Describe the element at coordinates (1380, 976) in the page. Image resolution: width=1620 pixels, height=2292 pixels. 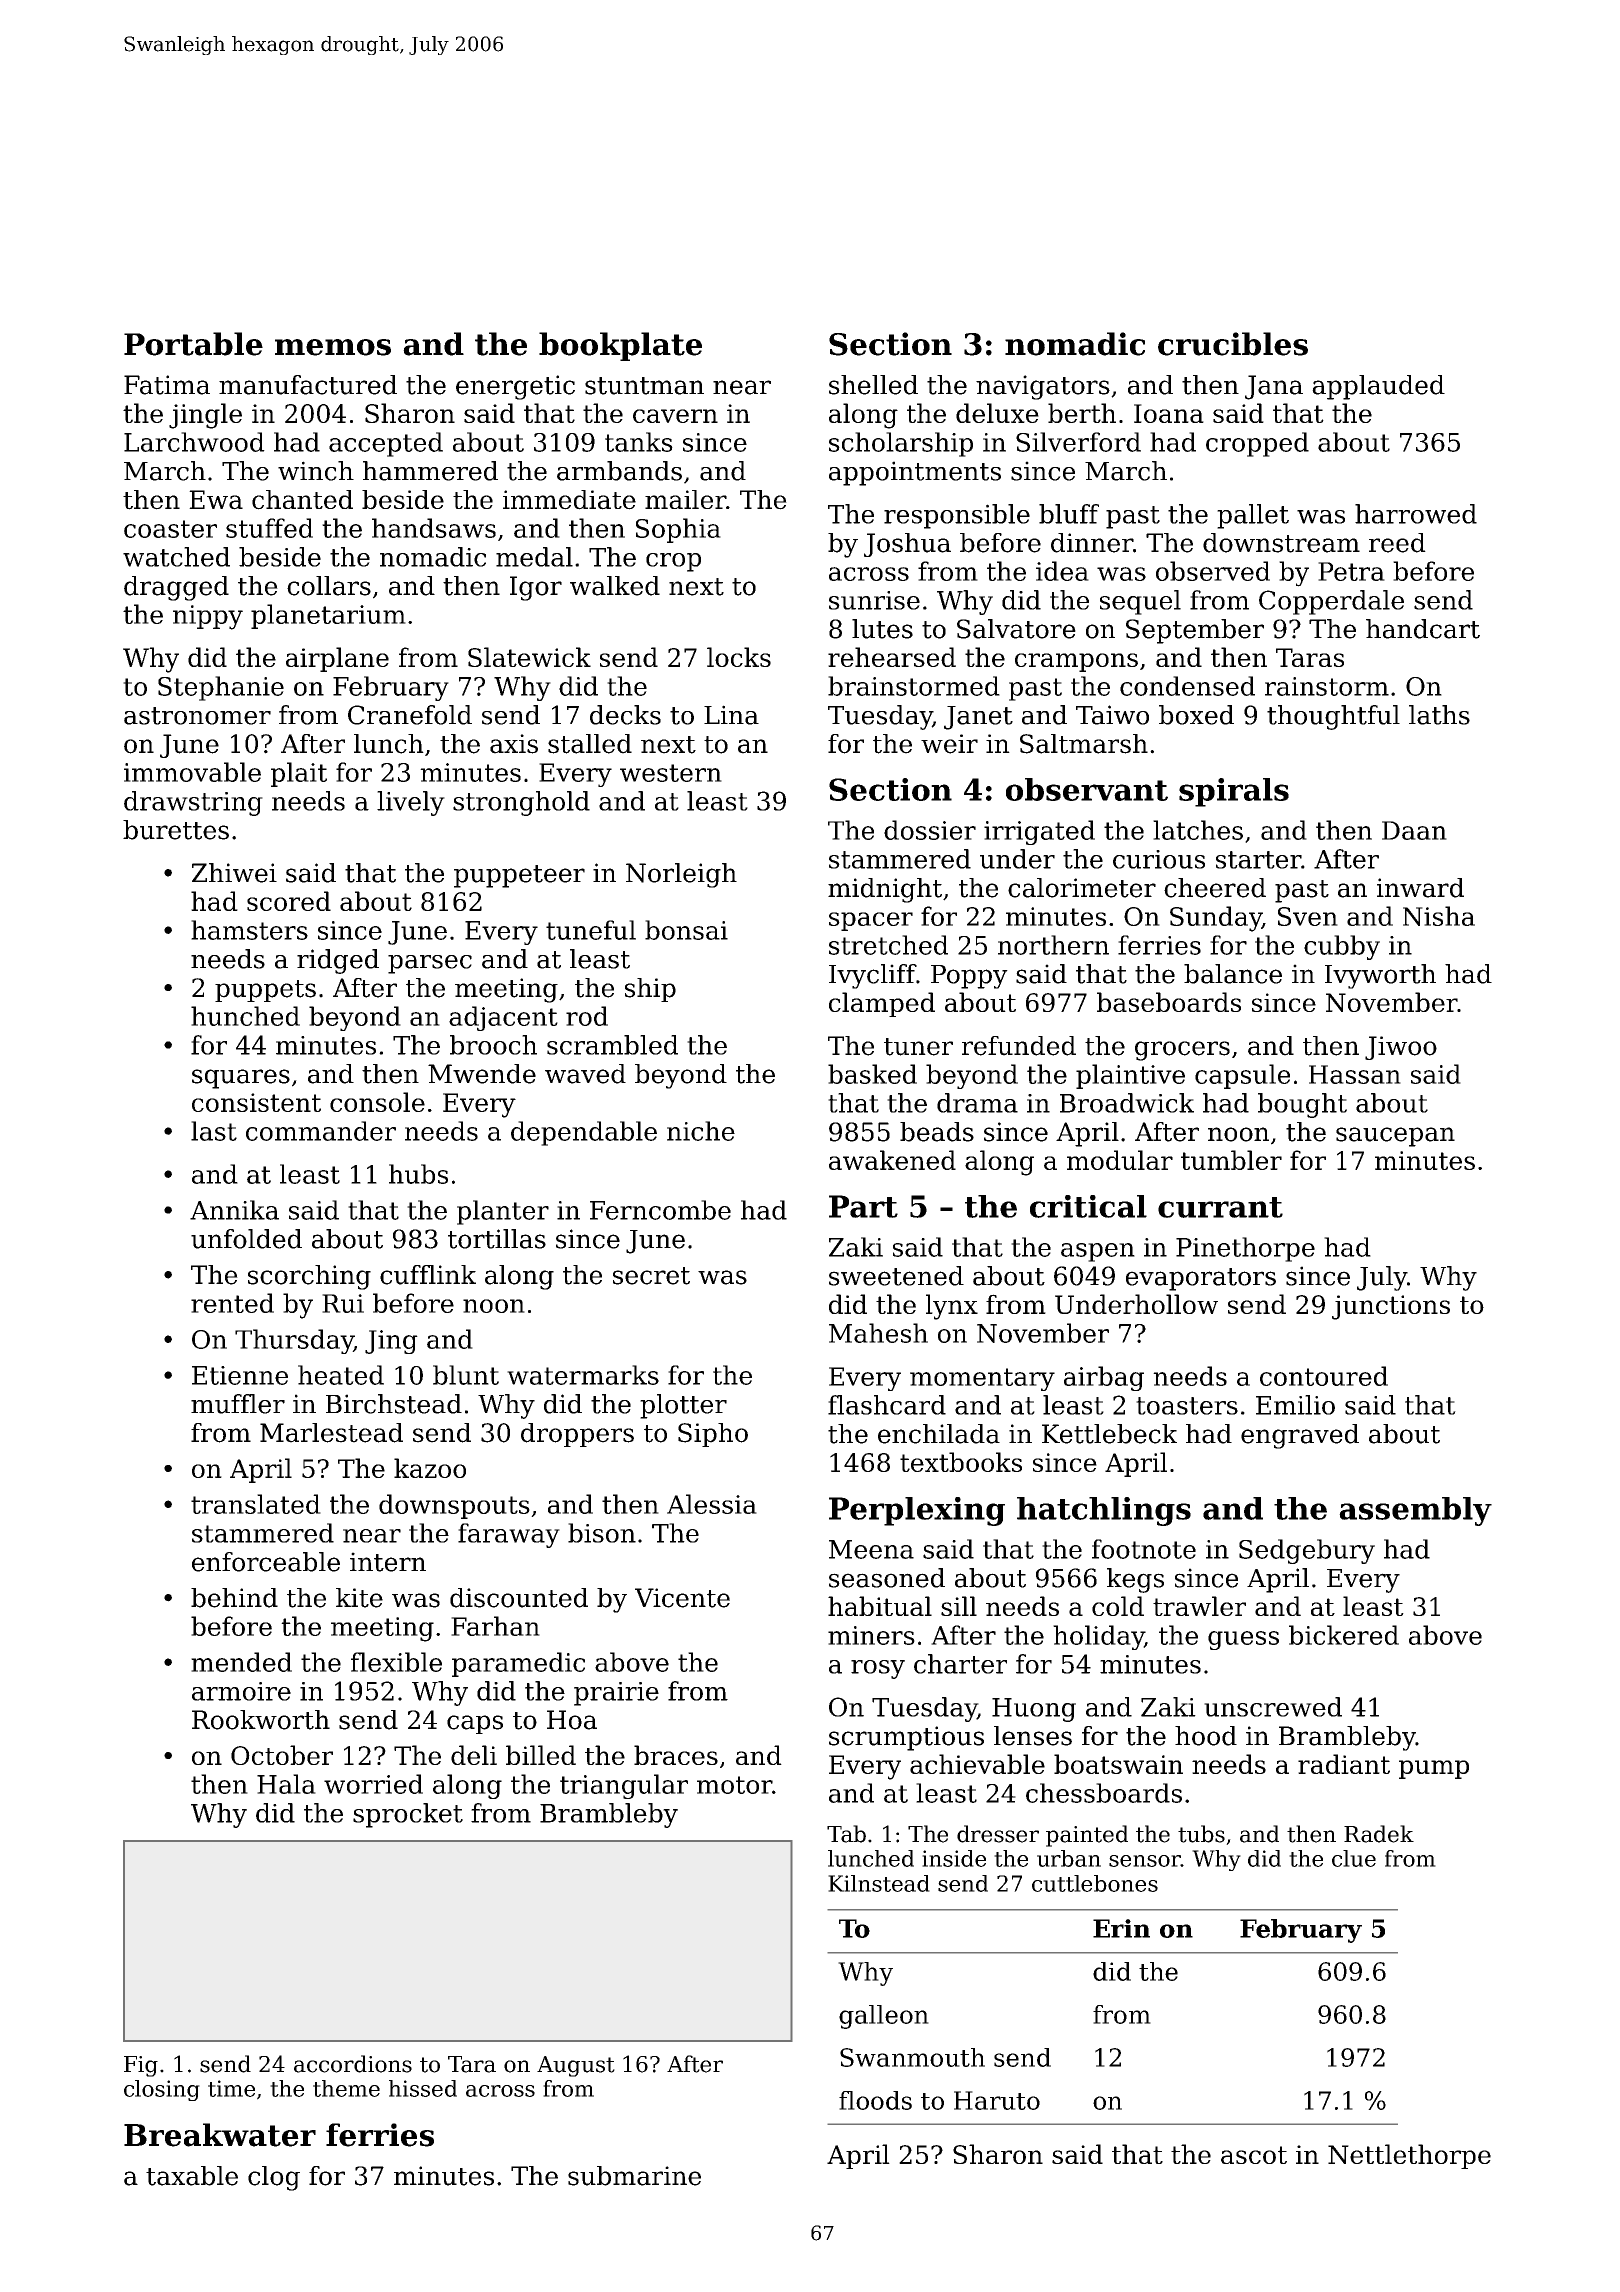
I see `Ivyworth` at that location.
